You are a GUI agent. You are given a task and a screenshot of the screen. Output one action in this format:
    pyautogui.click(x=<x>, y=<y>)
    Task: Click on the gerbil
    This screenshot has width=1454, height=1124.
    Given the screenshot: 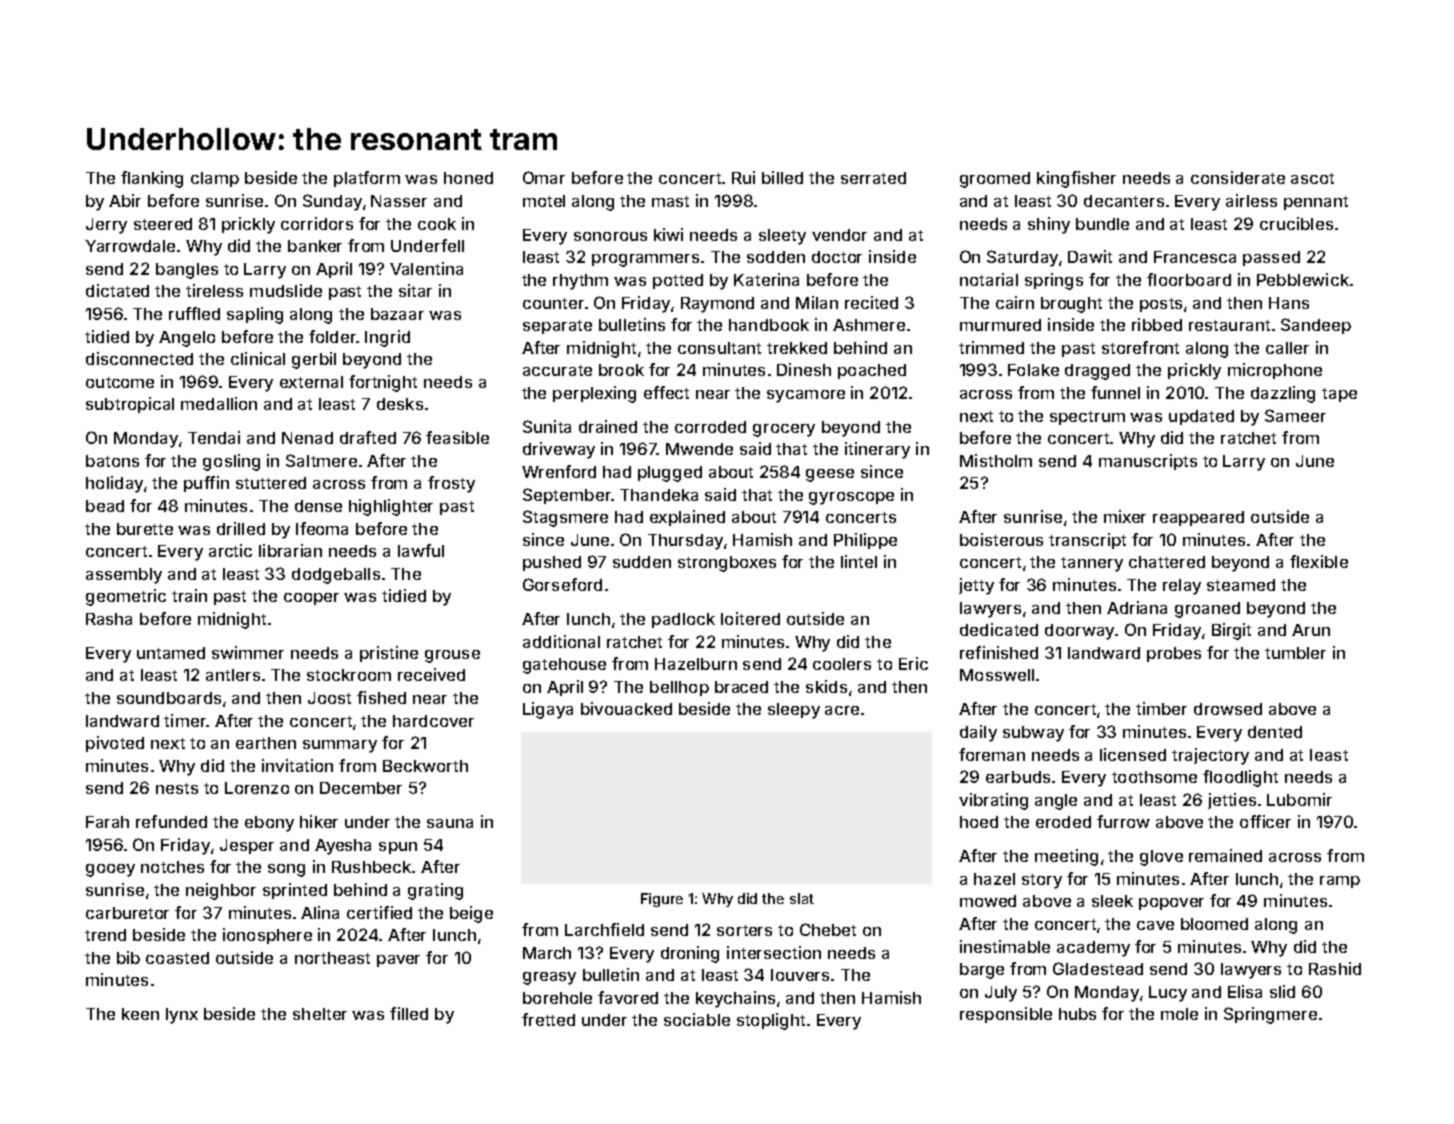 What is the action you would take?
    pyautogui.click(x=314, y=360)
